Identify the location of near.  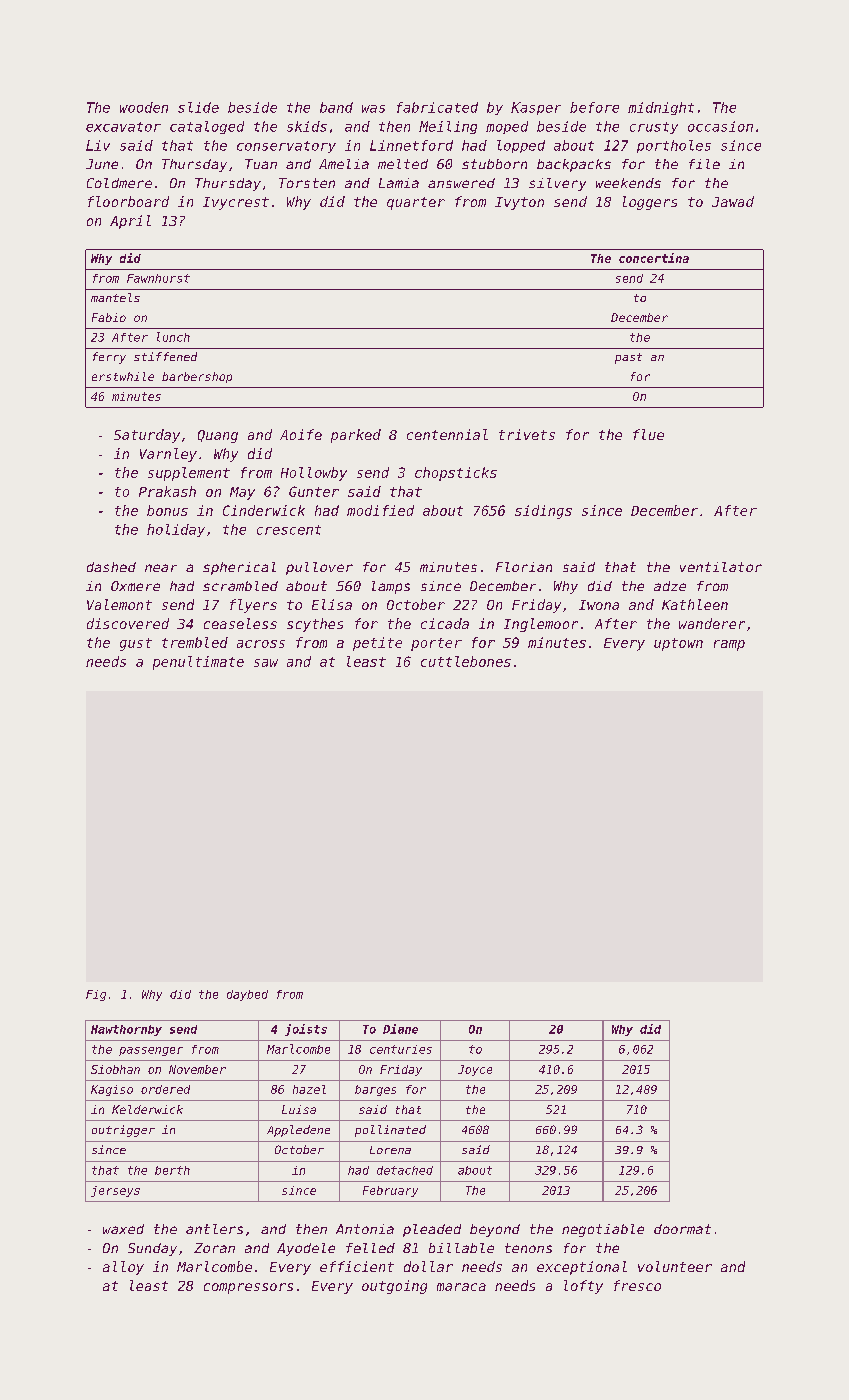
(161, 568).
